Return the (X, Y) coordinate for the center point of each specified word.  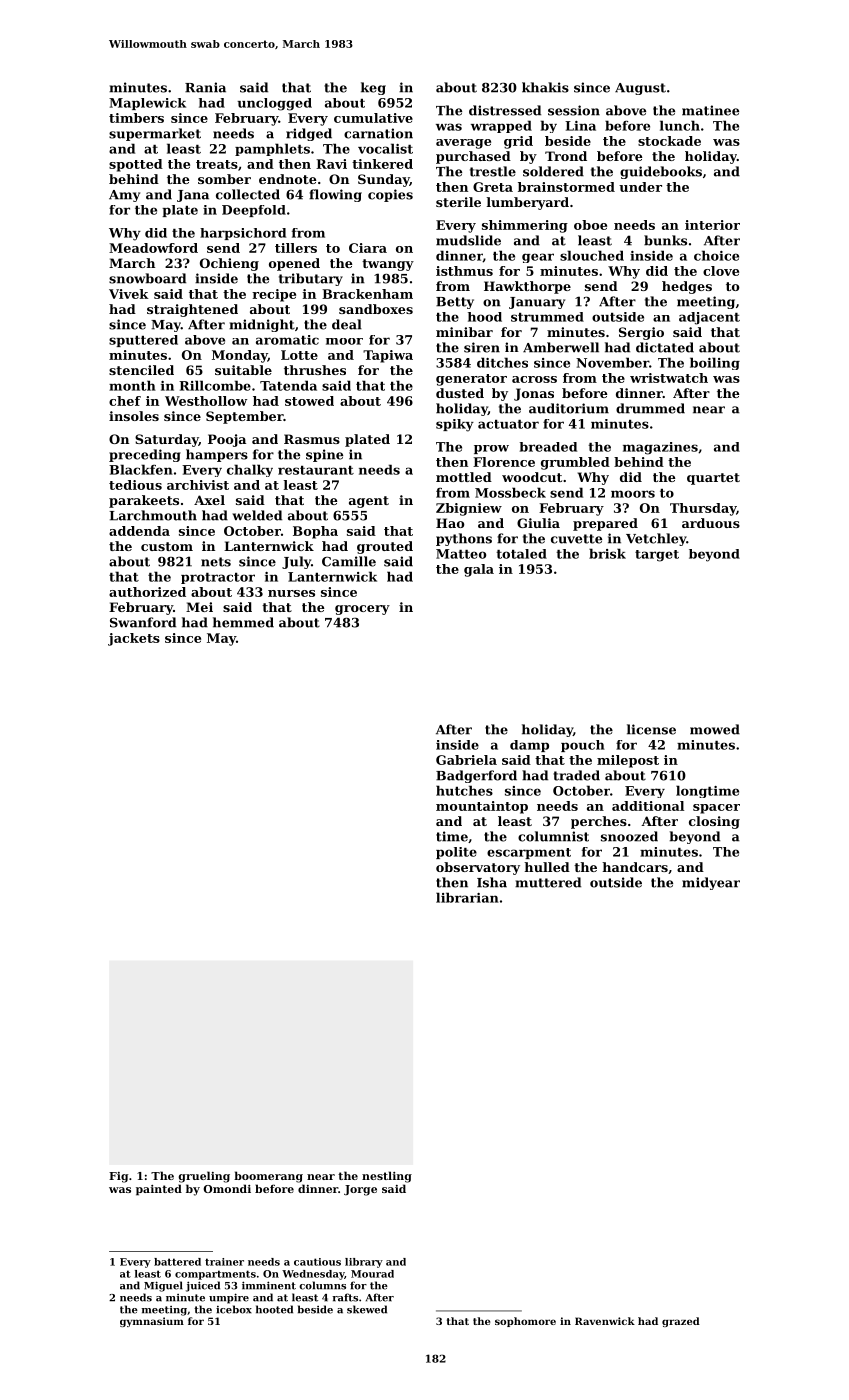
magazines (660, 448)
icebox (234, 1309)
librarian (467, 897)
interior (712, 225)
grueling (204, 1177)
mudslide (468, 240)
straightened (192, 310)
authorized (147, 592)
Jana (193, 196)
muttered (548, 882)
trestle (493, 171)
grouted (385, 547)
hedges (687, 287)
